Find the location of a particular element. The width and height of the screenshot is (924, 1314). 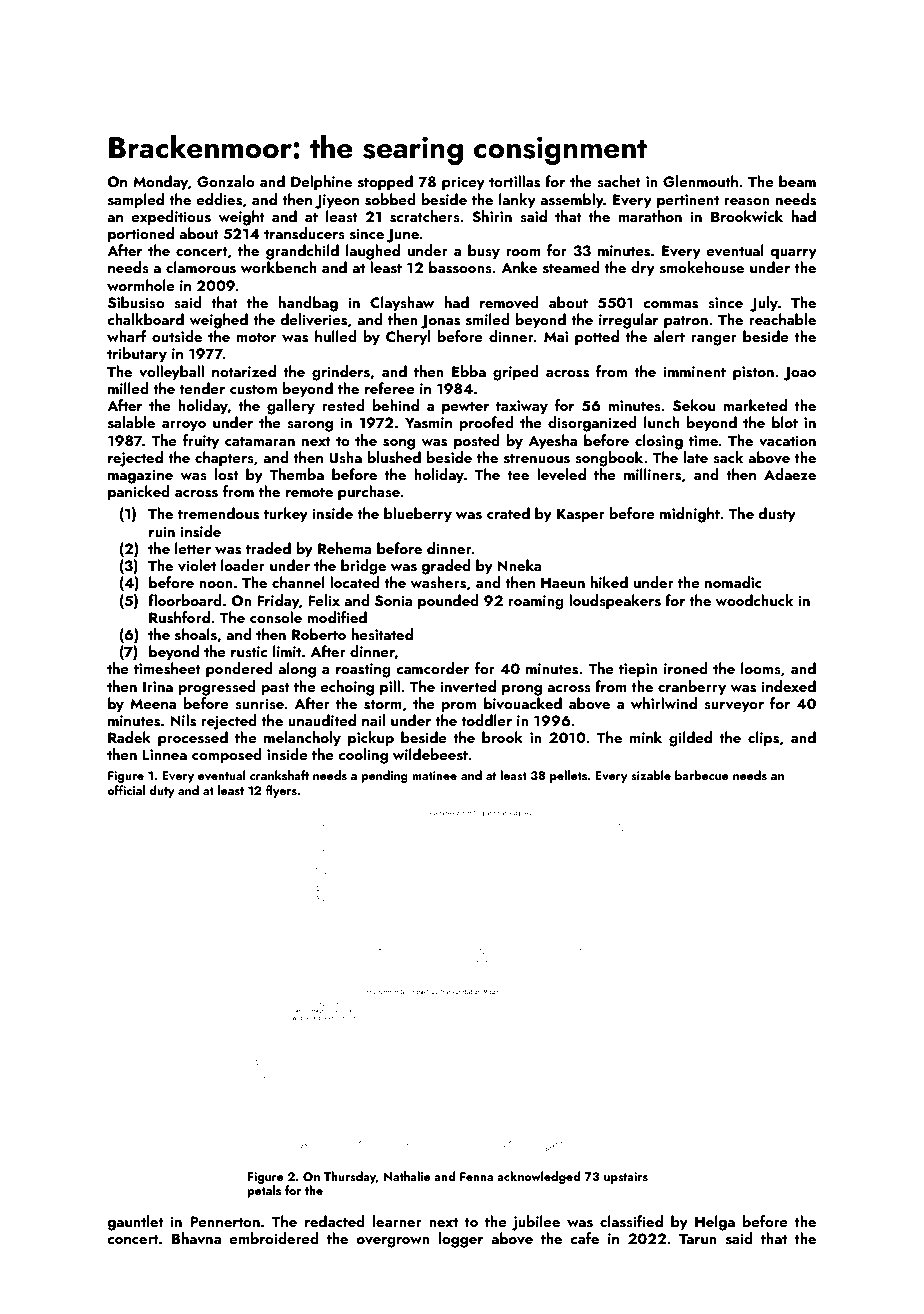

petals is located at coordinates (264, 1191).
